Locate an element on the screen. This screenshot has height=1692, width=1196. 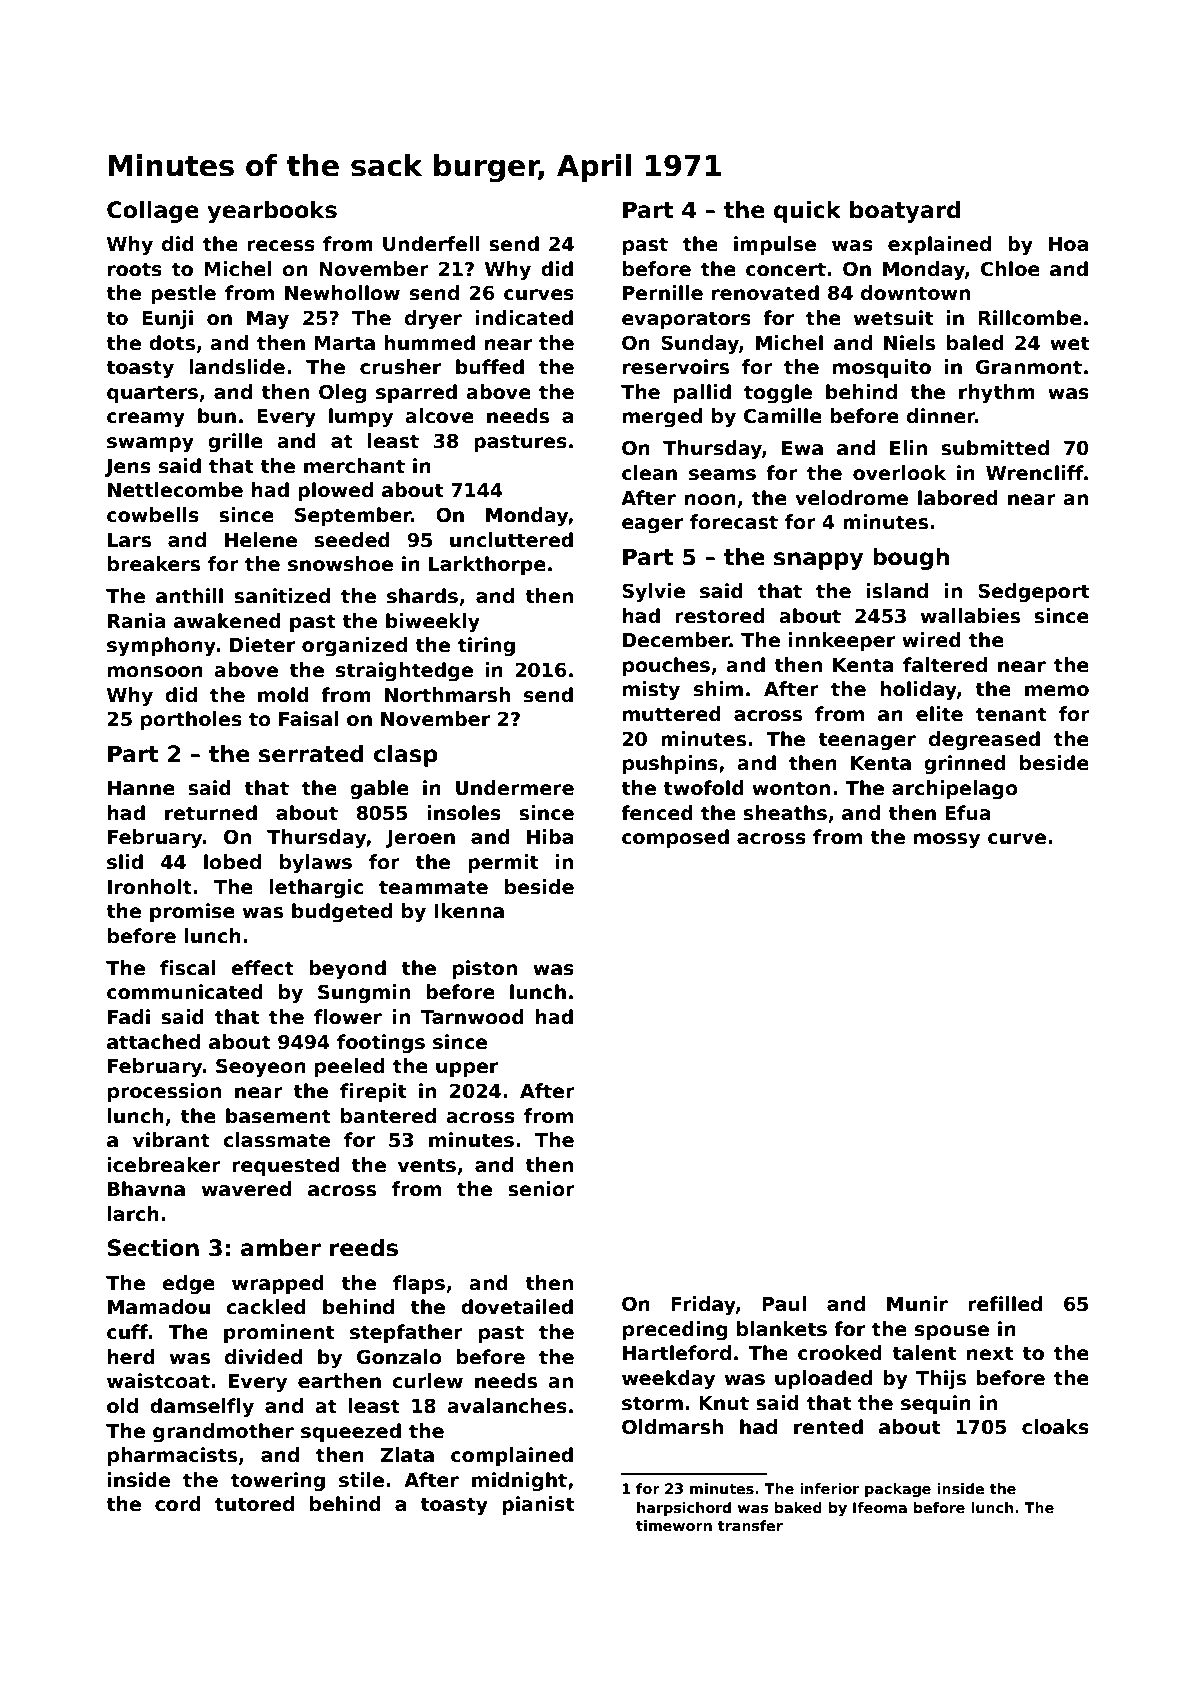
reeds is located at coordinates (364, 1248).
